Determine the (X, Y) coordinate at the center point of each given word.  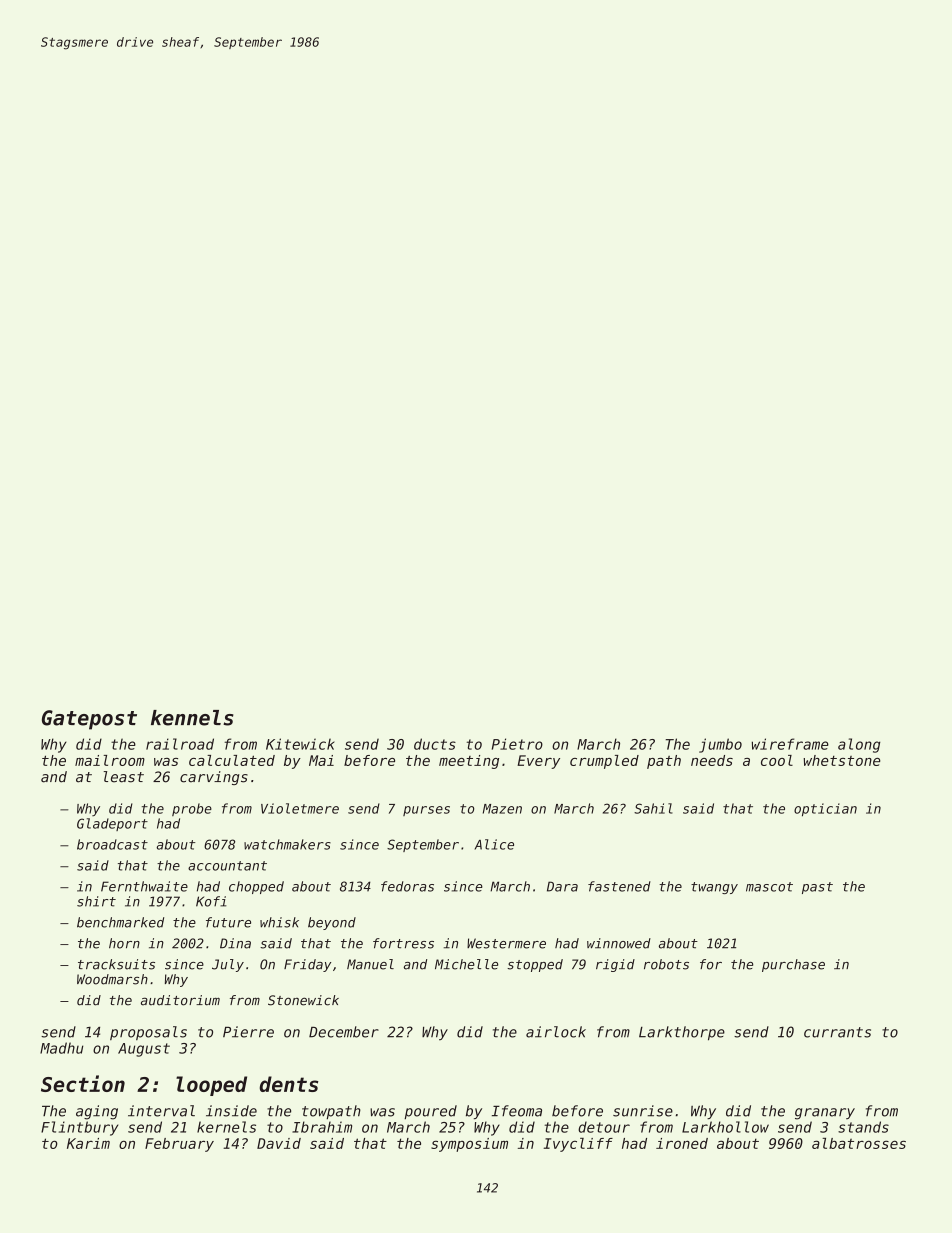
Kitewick (300, 744)
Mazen (502, 809)
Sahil (653, 808)
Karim (88, 1143)
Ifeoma (517, 1111)
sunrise (643, 1111)
